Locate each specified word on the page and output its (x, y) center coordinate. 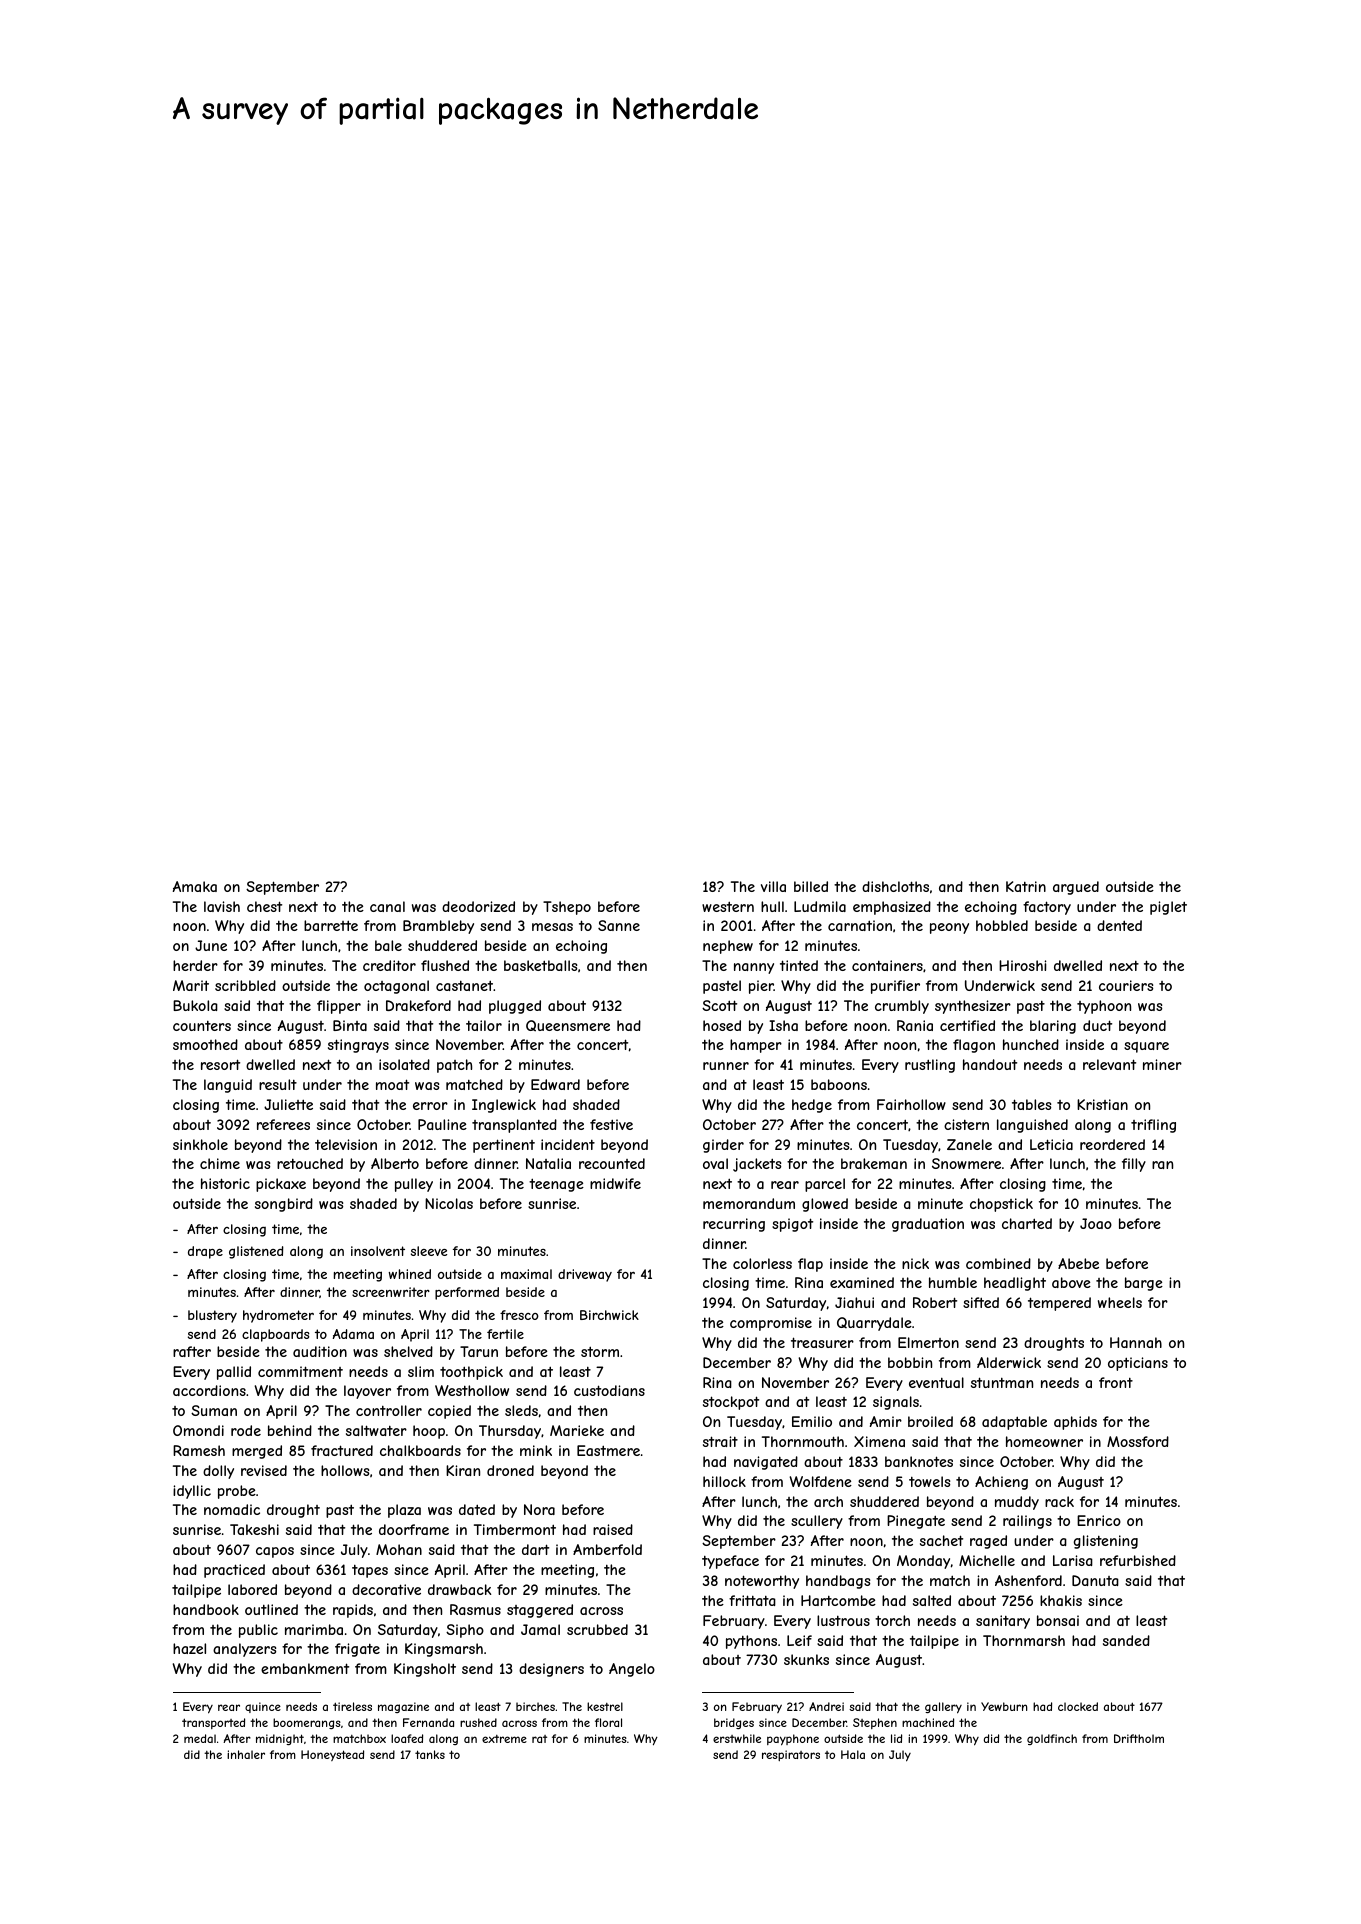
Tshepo (567, 908)
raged (988, 1542)
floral (608, 1722)
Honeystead (332, 1755)
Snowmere (966, 1163)
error (430, 1106)
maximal (526, 1274)
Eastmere (608, 1450)
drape (205, 1252)
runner (726, 1066)
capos (275, 1552)
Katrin (1026, 886)
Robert (935, 1302)
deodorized (478, 906)
